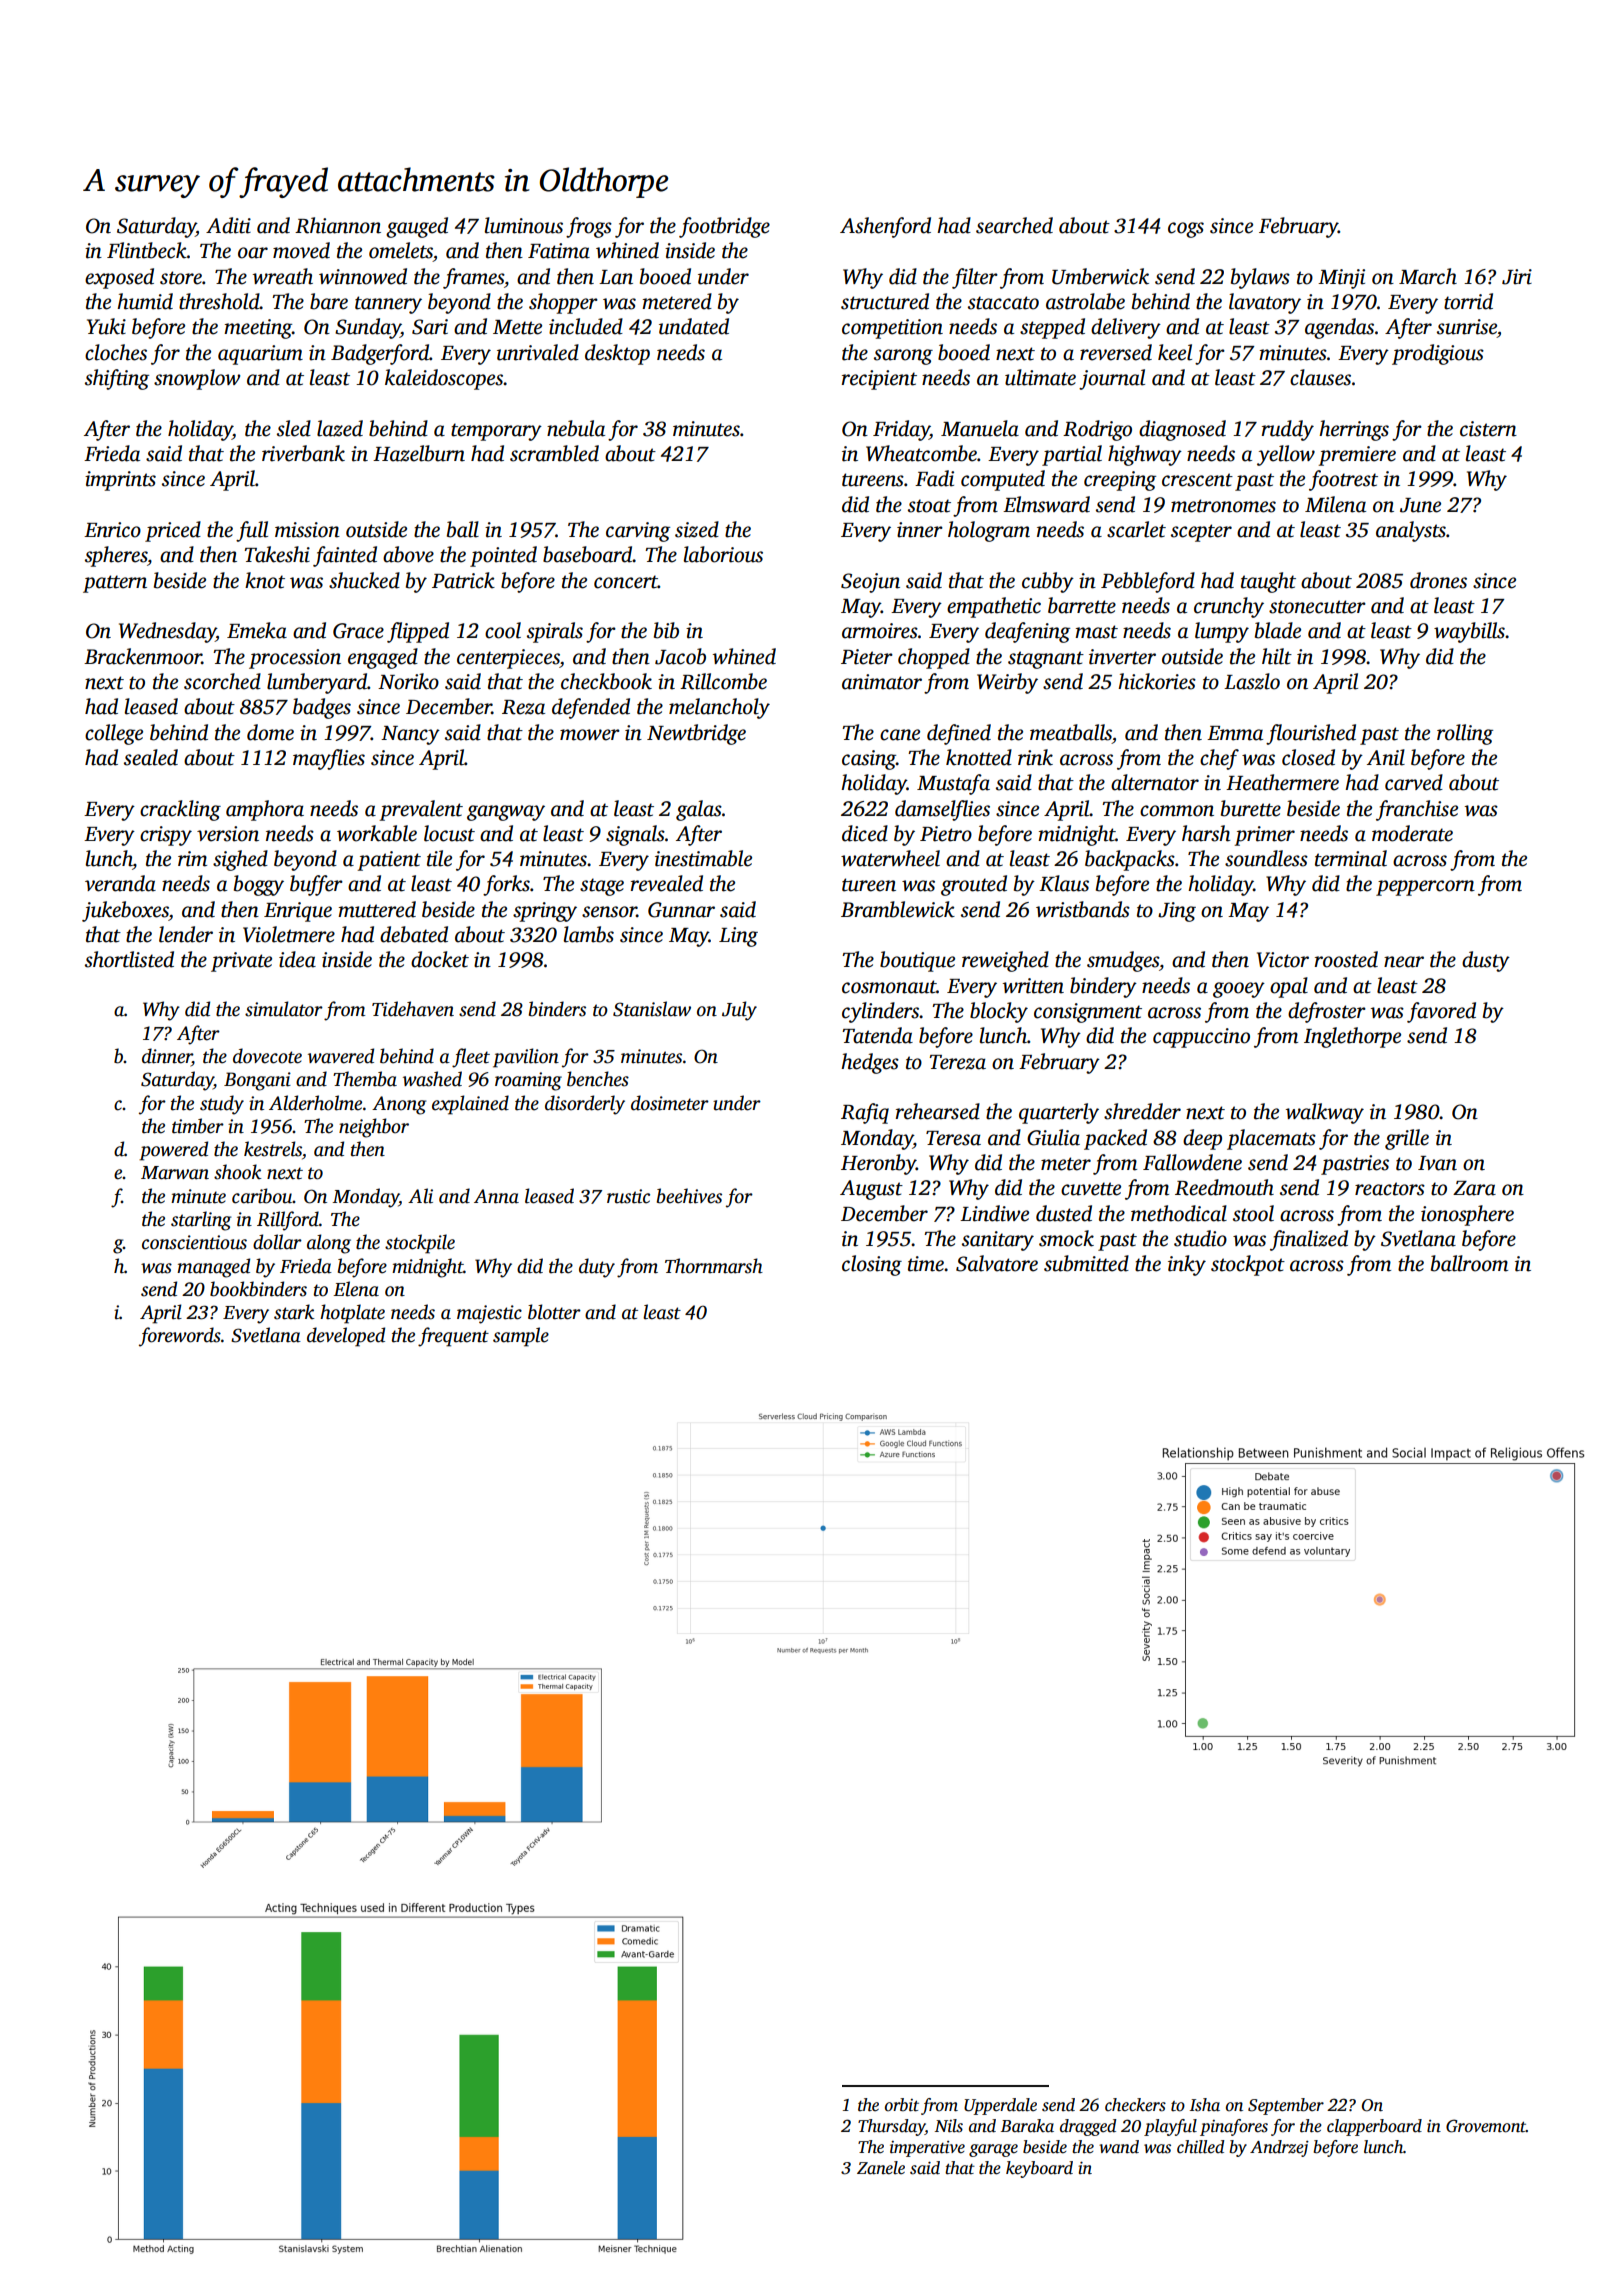  I want to click on Zanele, so click(881, 2168).
